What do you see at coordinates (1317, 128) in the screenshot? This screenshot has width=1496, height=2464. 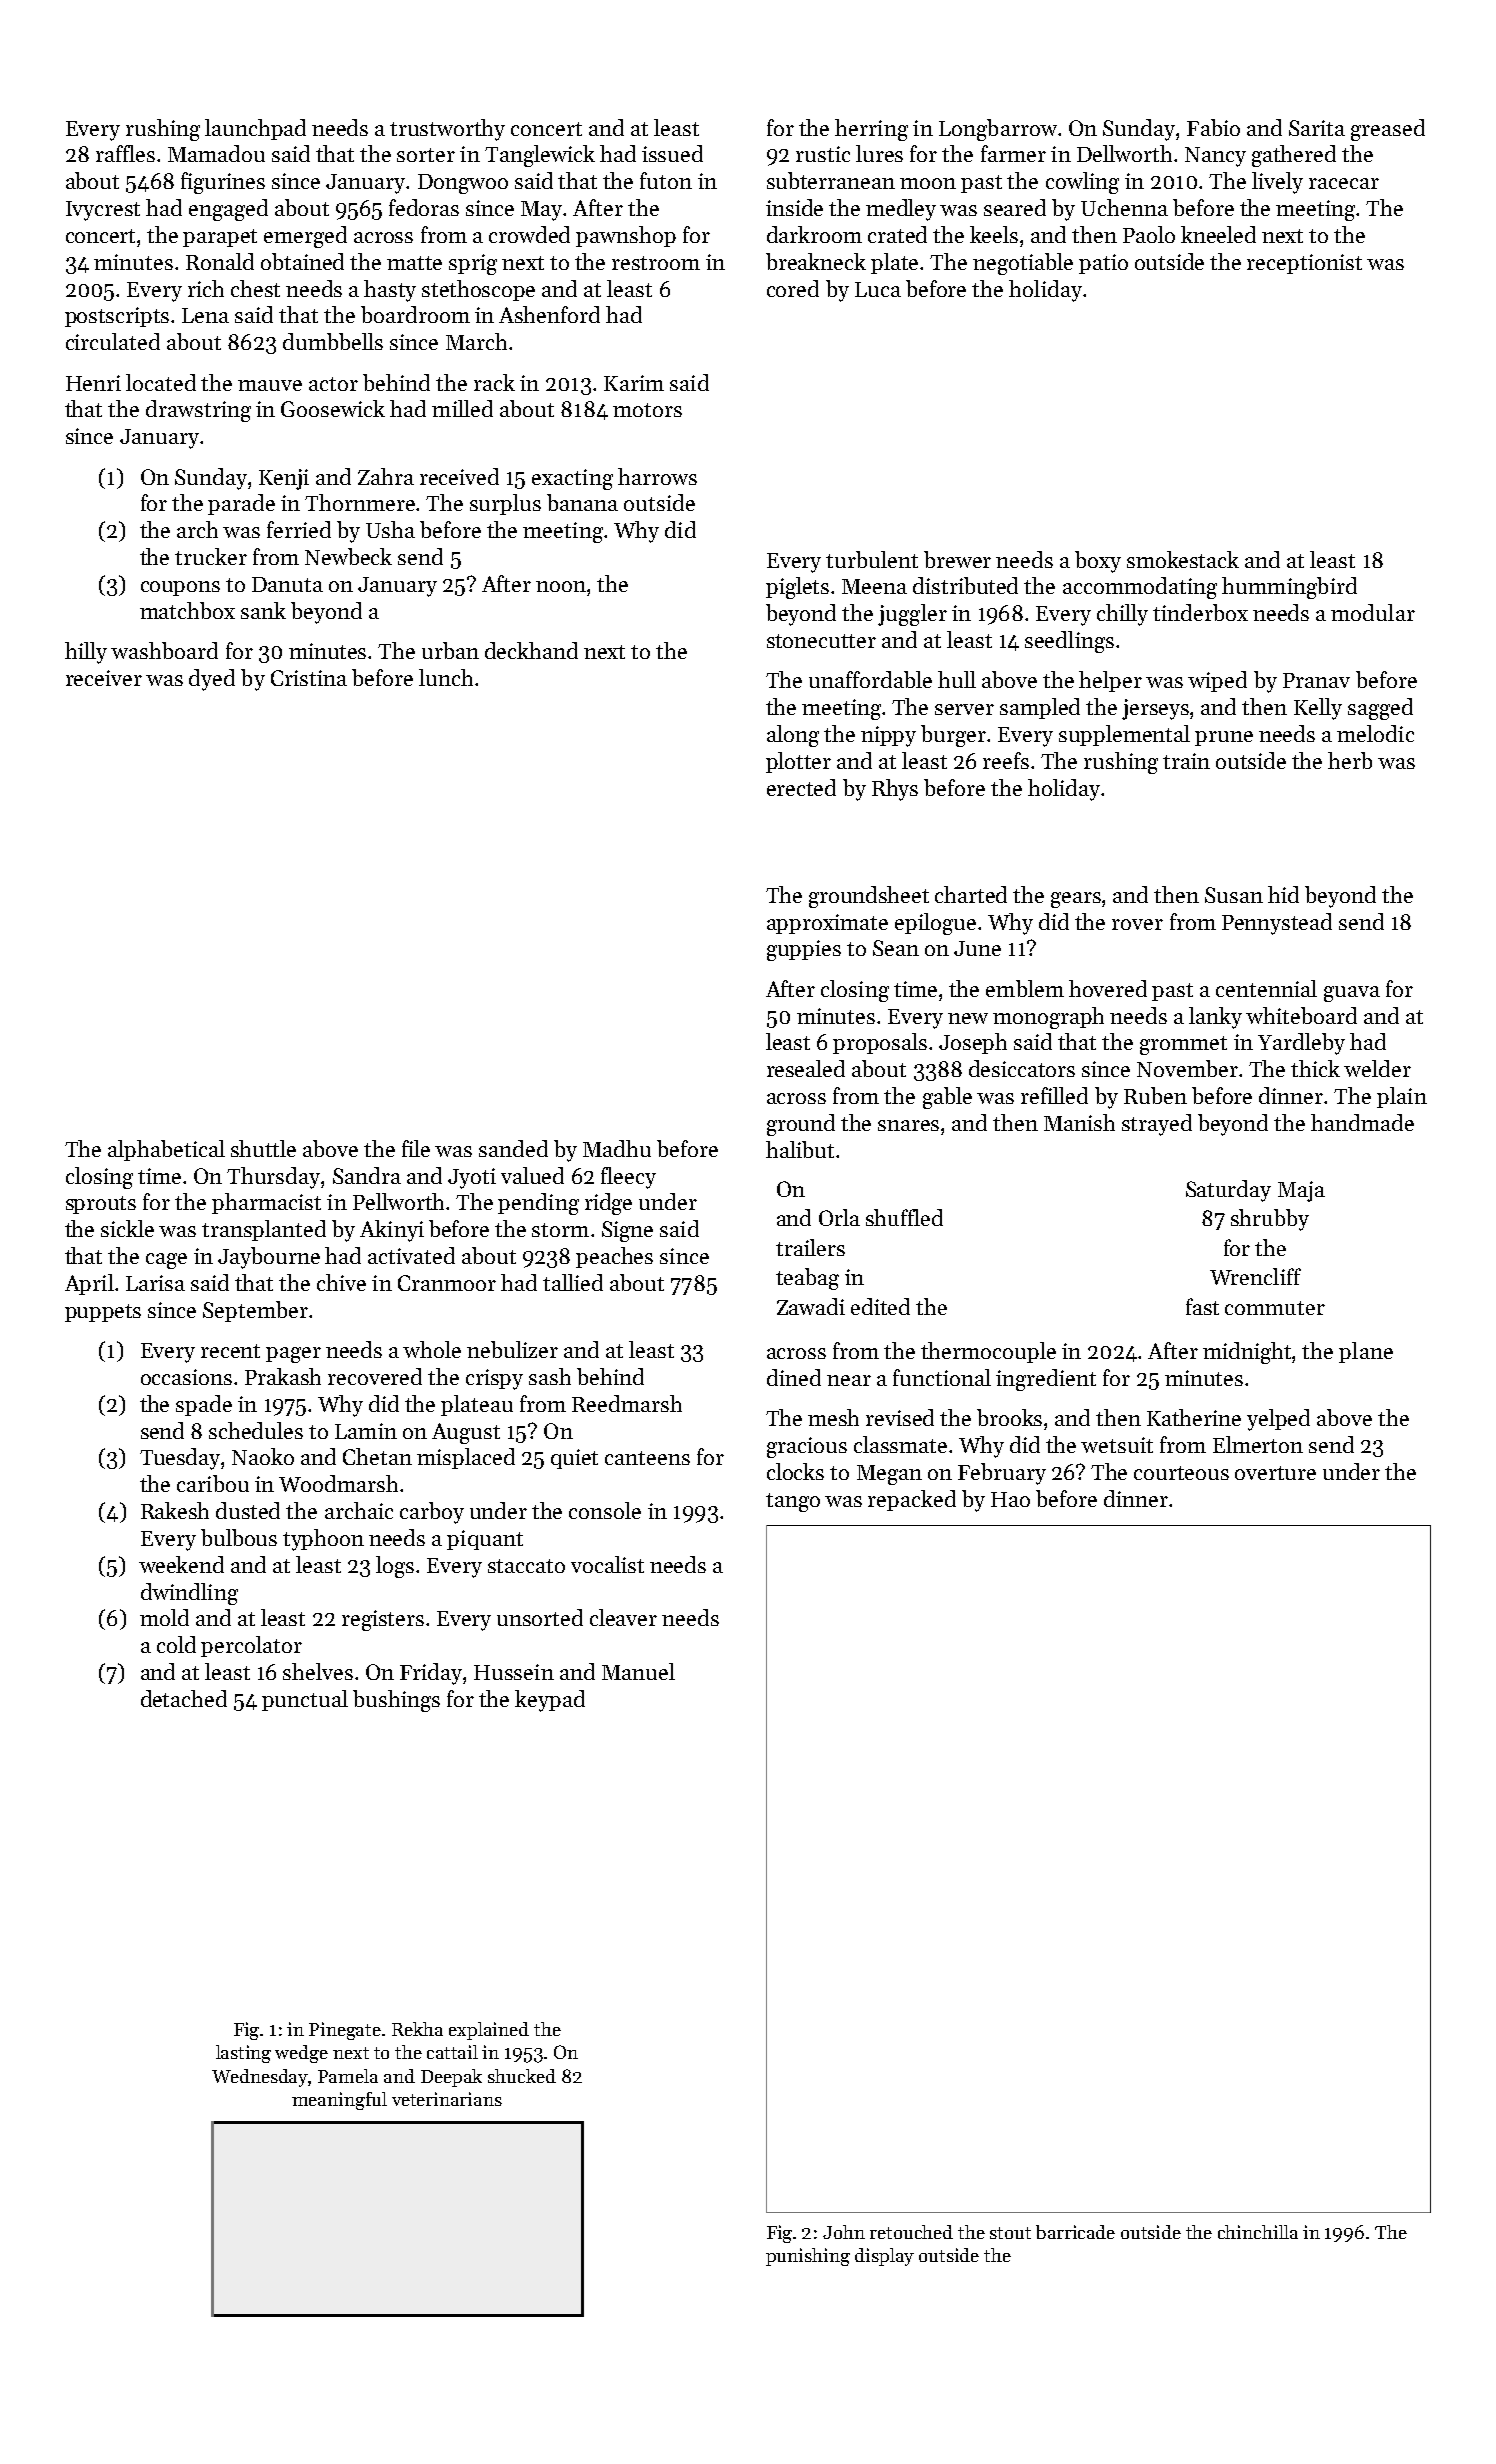 I see `Sarita` at bounding box center [1317, 128].
